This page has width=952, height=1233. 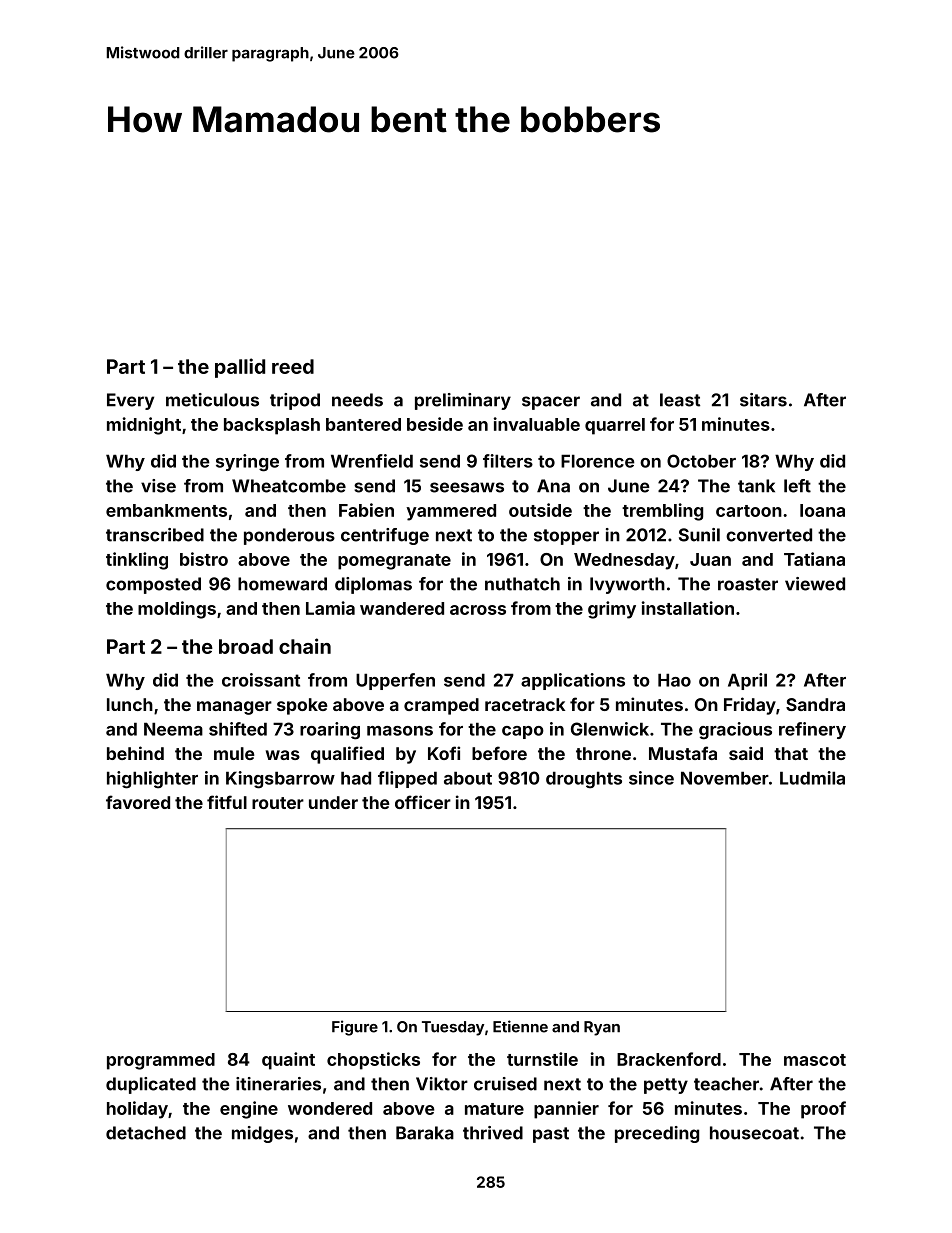 I want to click on mascot, so click(x=815, y=1060).
